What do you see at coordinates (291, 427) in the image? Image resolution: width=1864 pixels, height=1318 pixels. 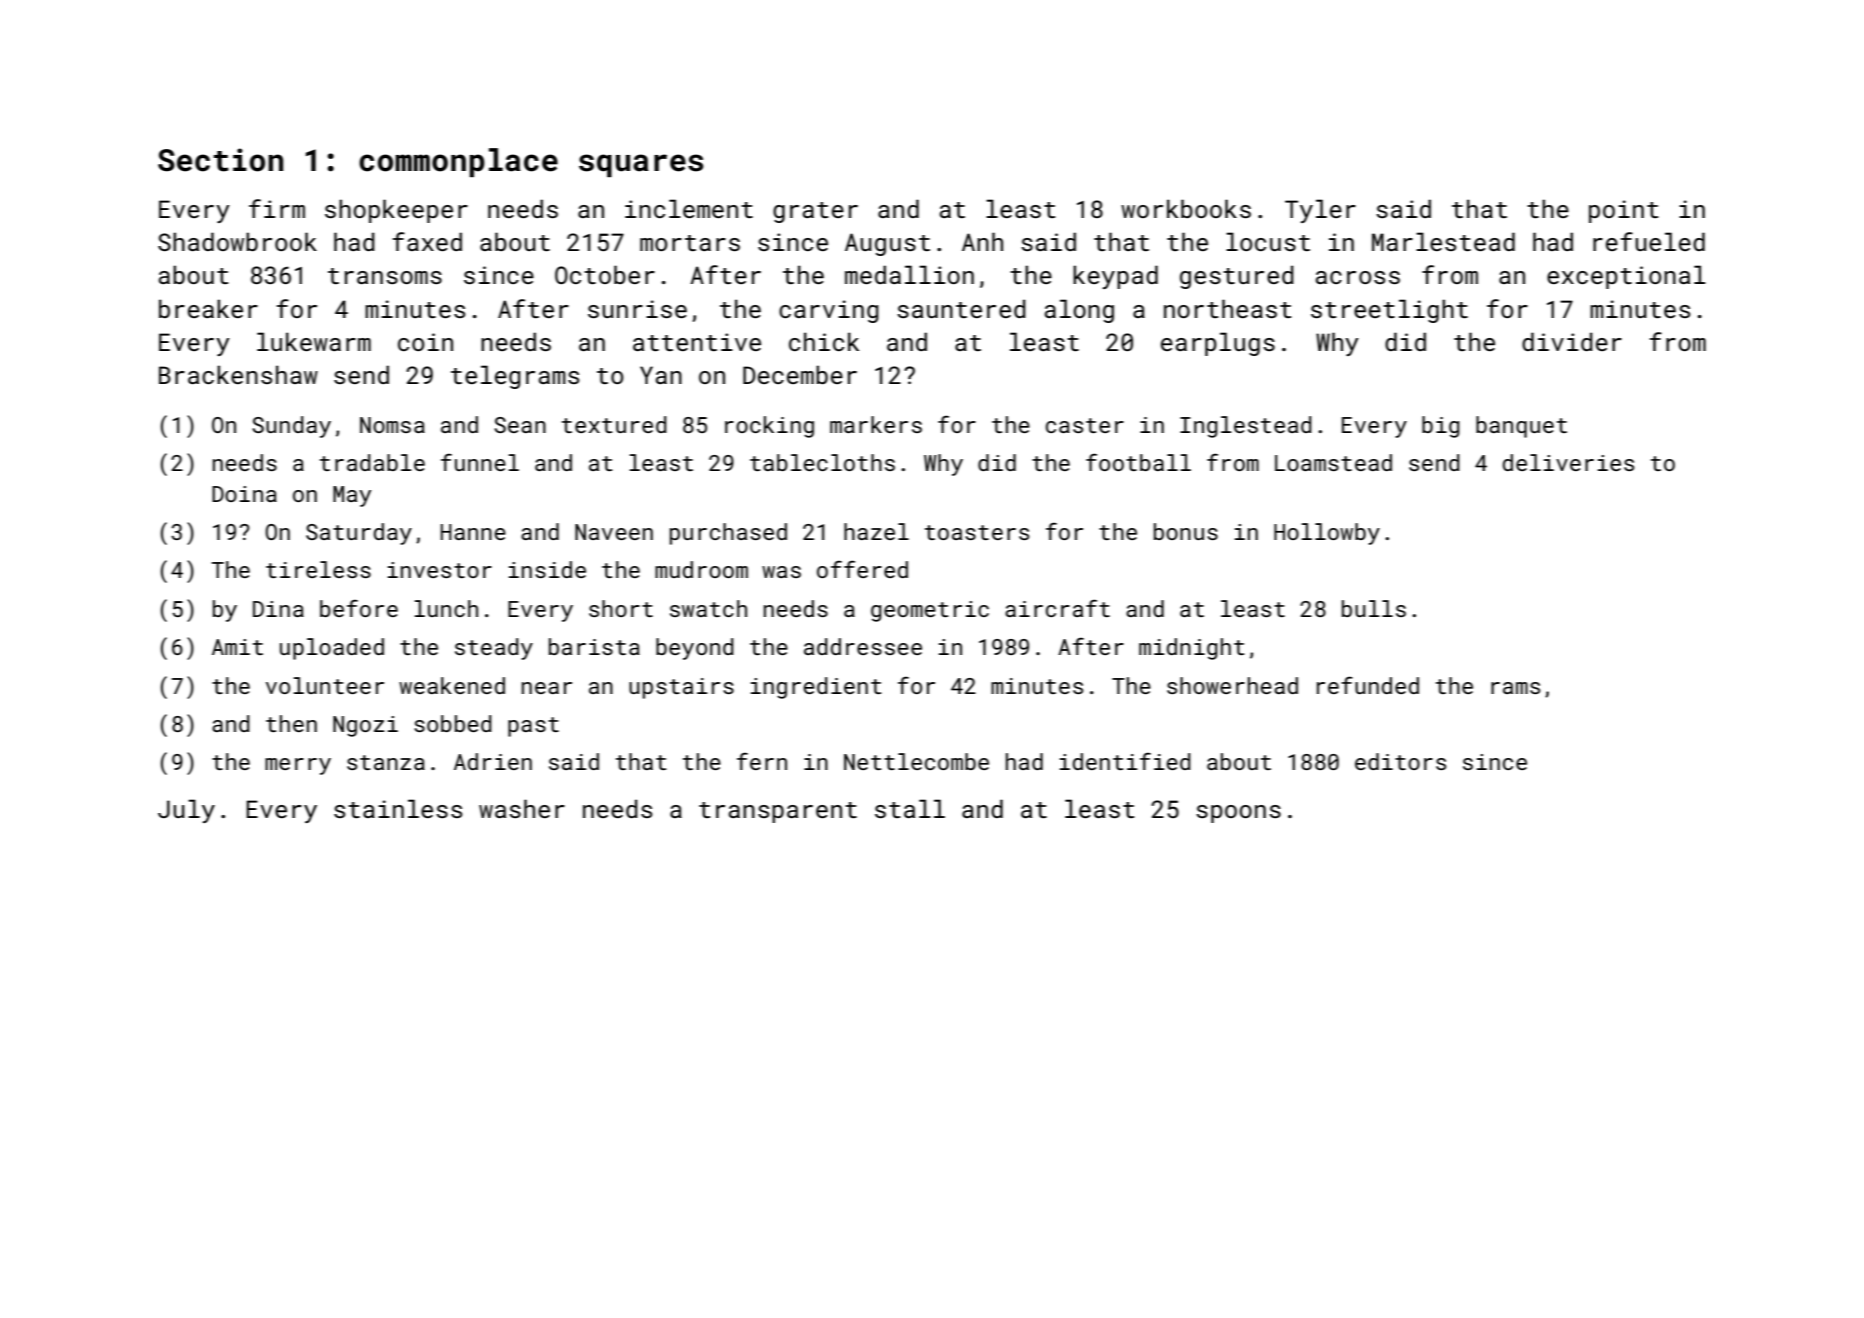 I see `Sunday` at bounding box center [291, 427].
